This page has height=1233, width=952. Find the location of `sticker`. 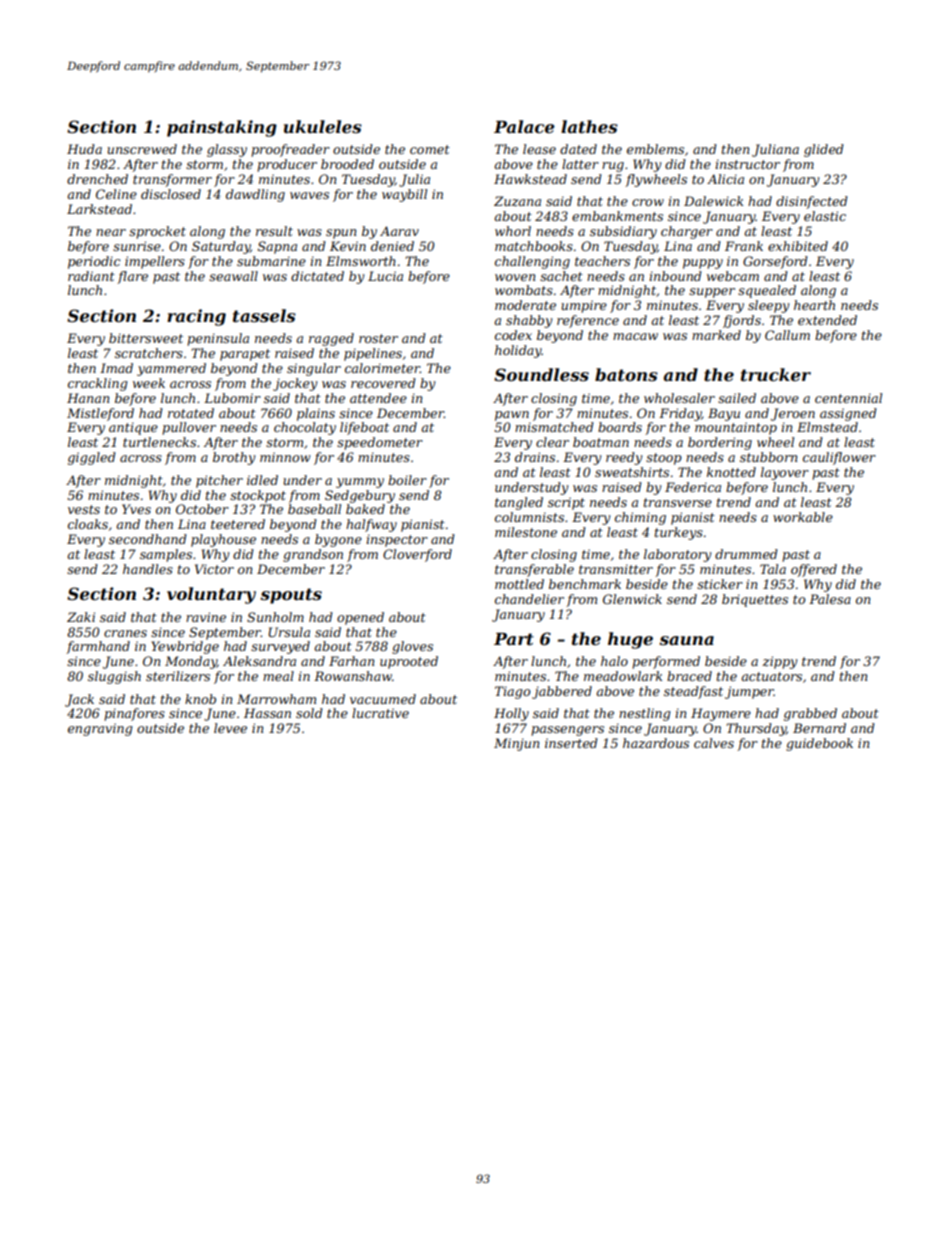

sticker is located at coordinates (720, 584).
